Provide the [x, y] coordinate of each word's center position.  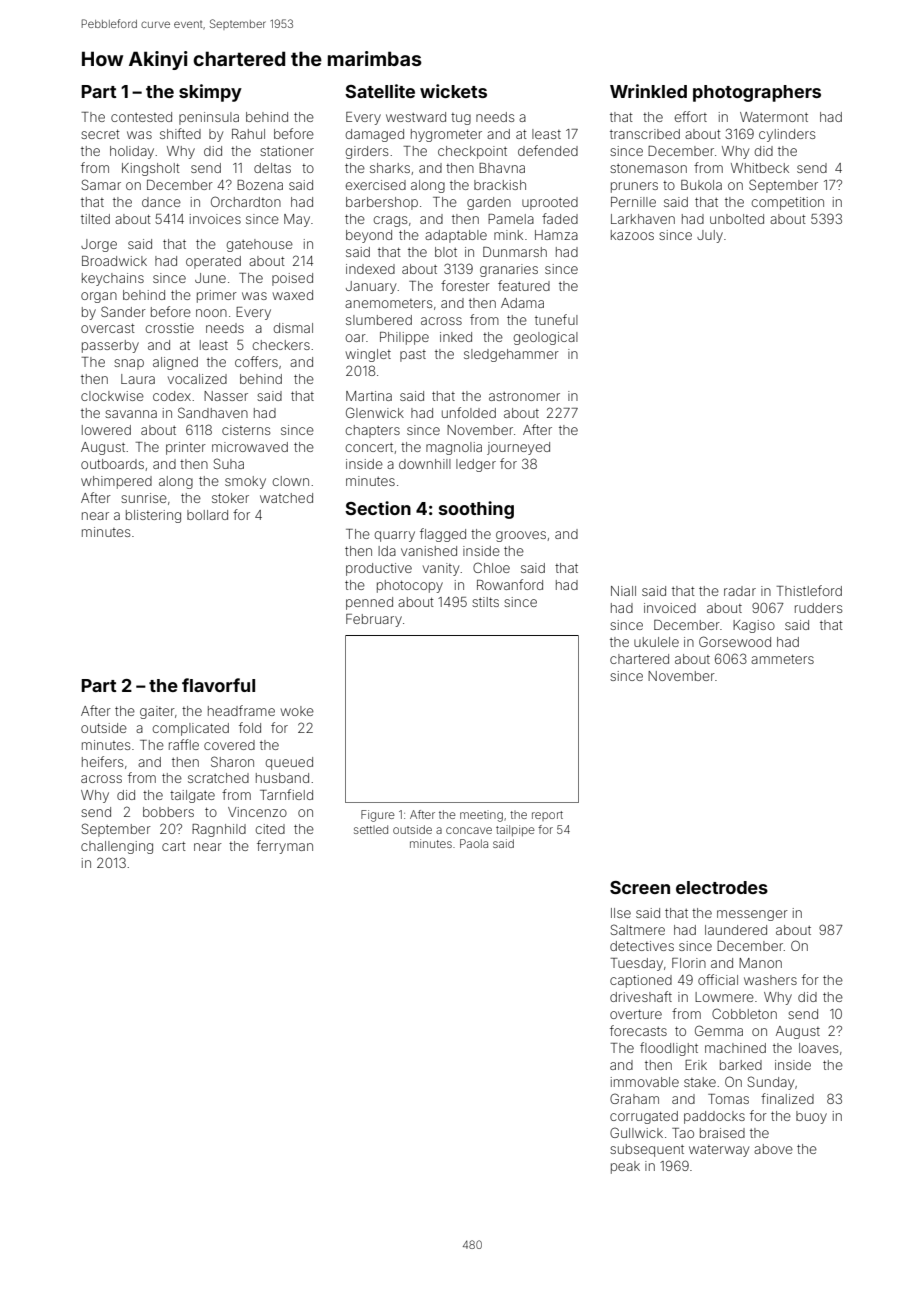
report [547, 816]
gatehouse [260, 245]
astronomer [524, 396]
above [773, 1149]
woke [297, 711]
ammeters [782, 659]
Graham [634, 1098]
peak [625, 1167]
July [710, 236]
